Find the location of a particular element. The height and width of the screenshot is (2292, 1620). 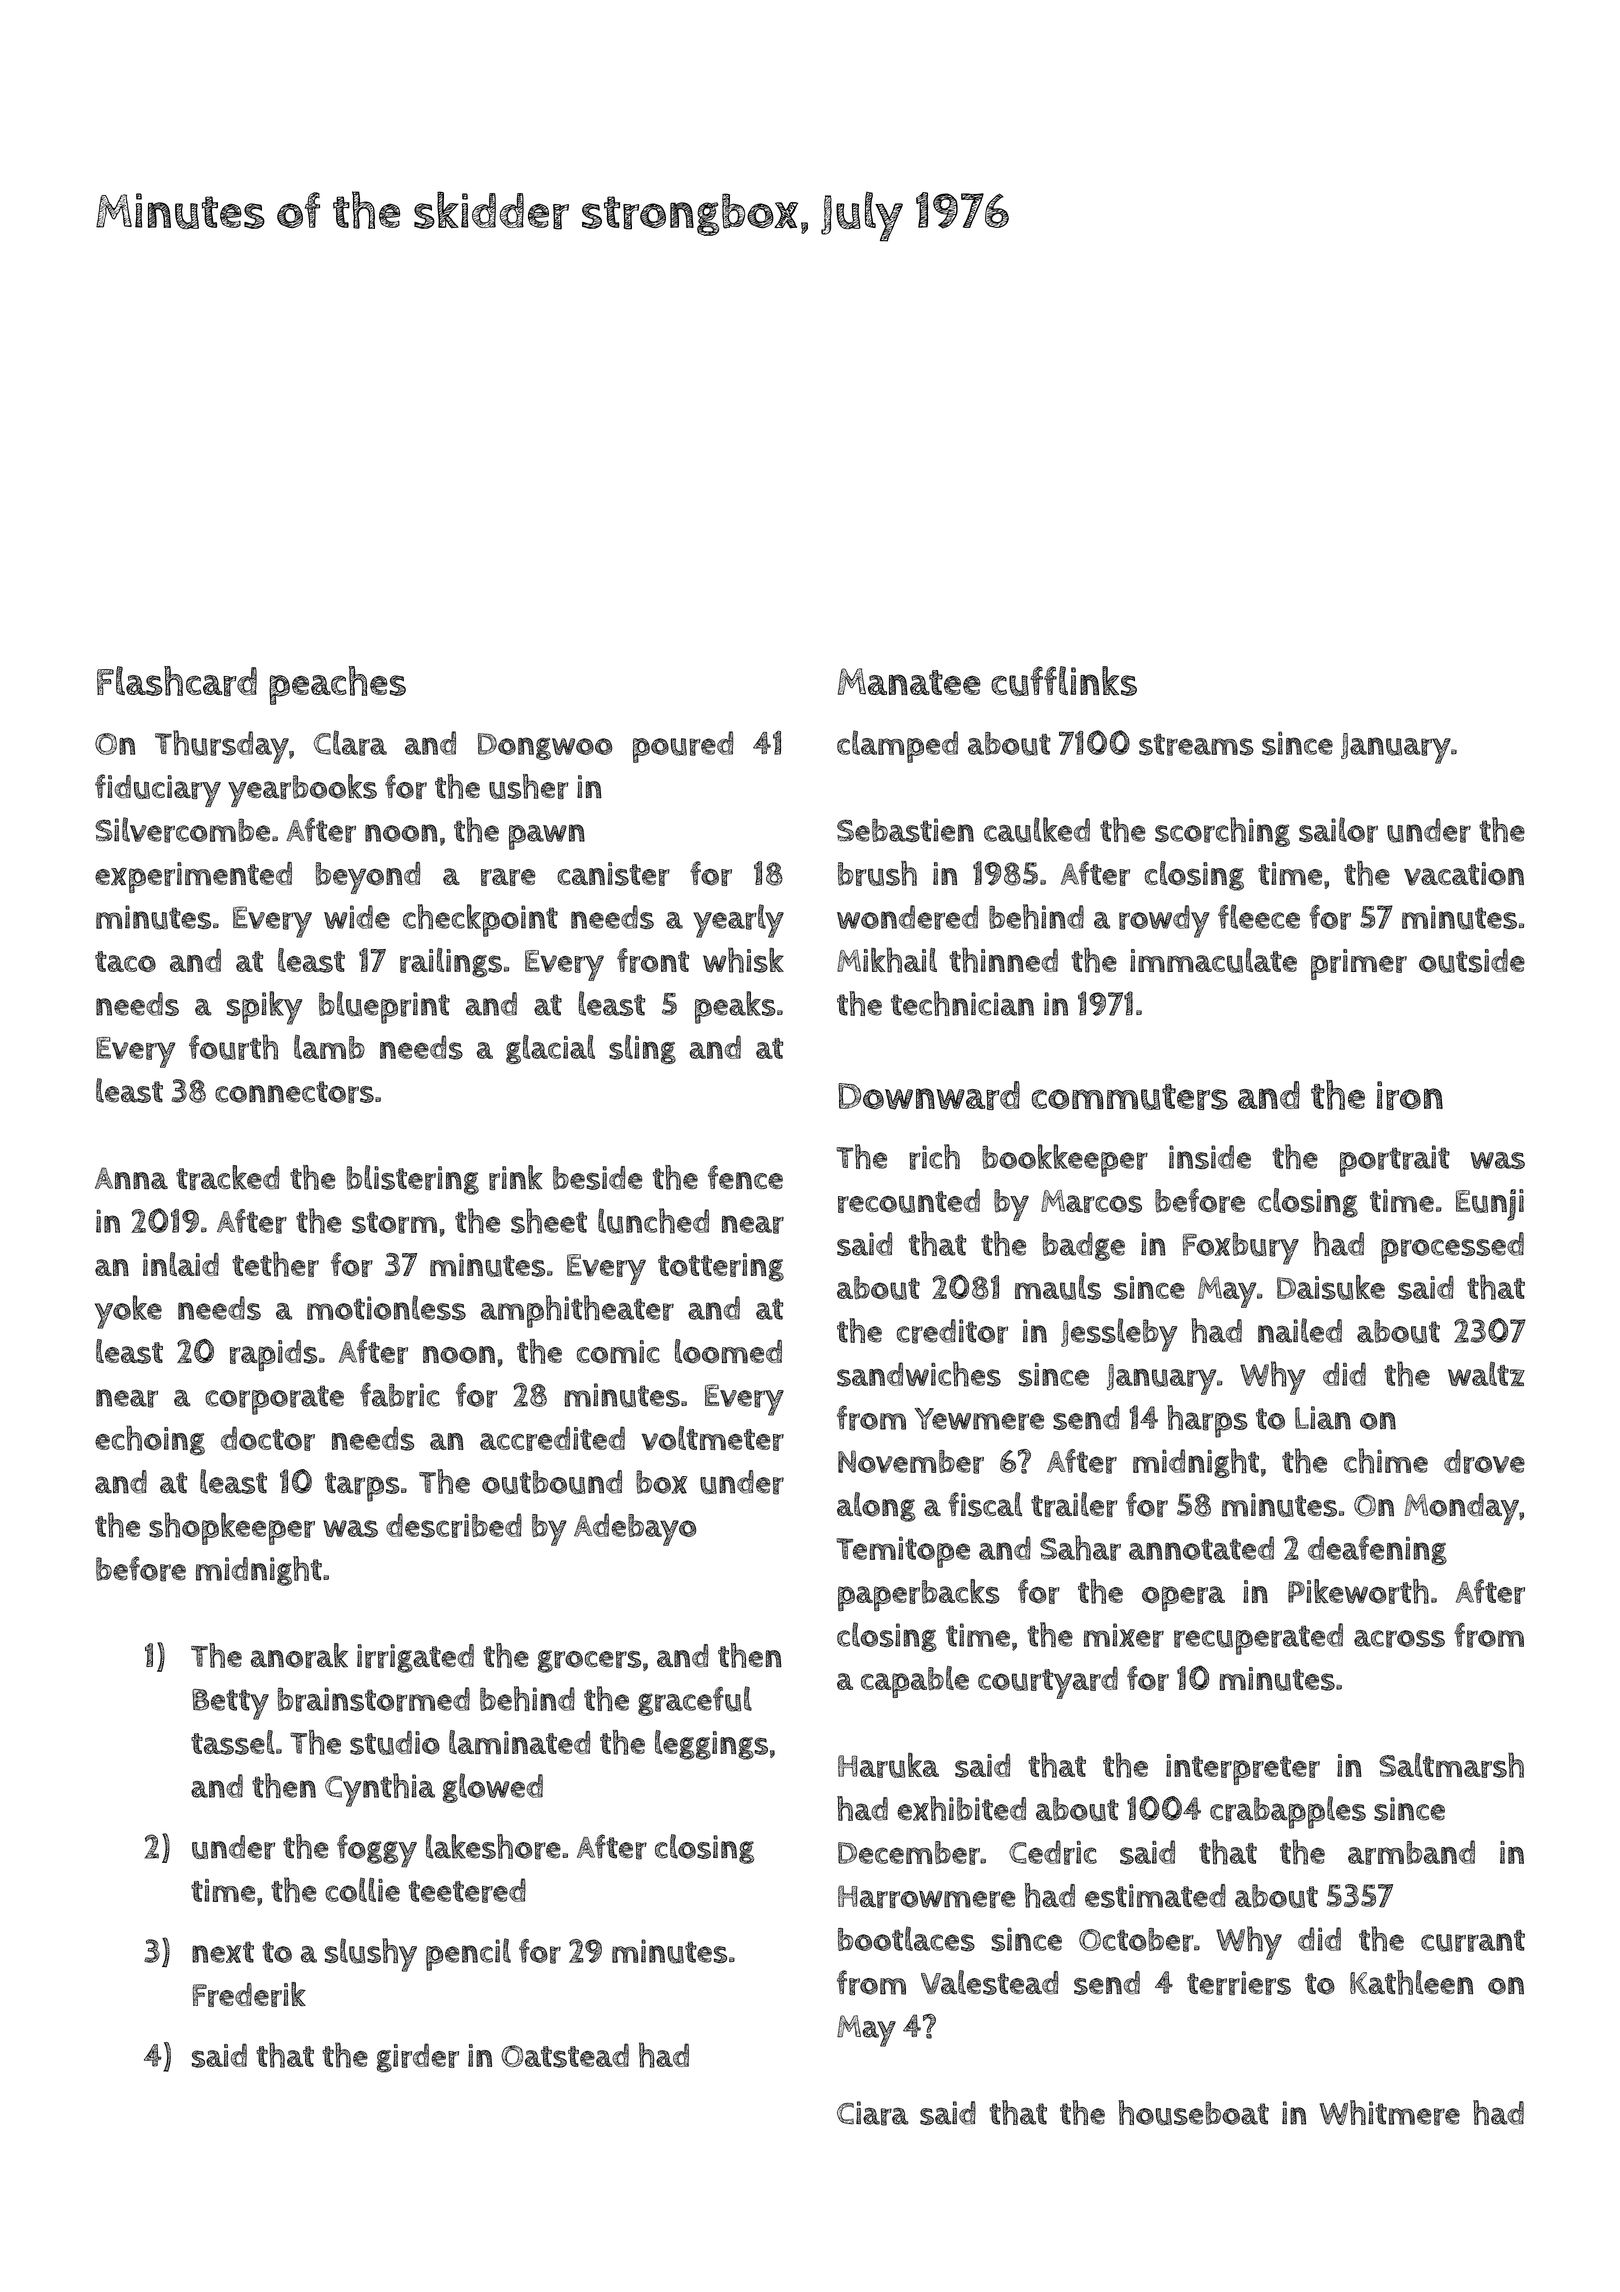

girder is located at coordinates (417, 2058).
